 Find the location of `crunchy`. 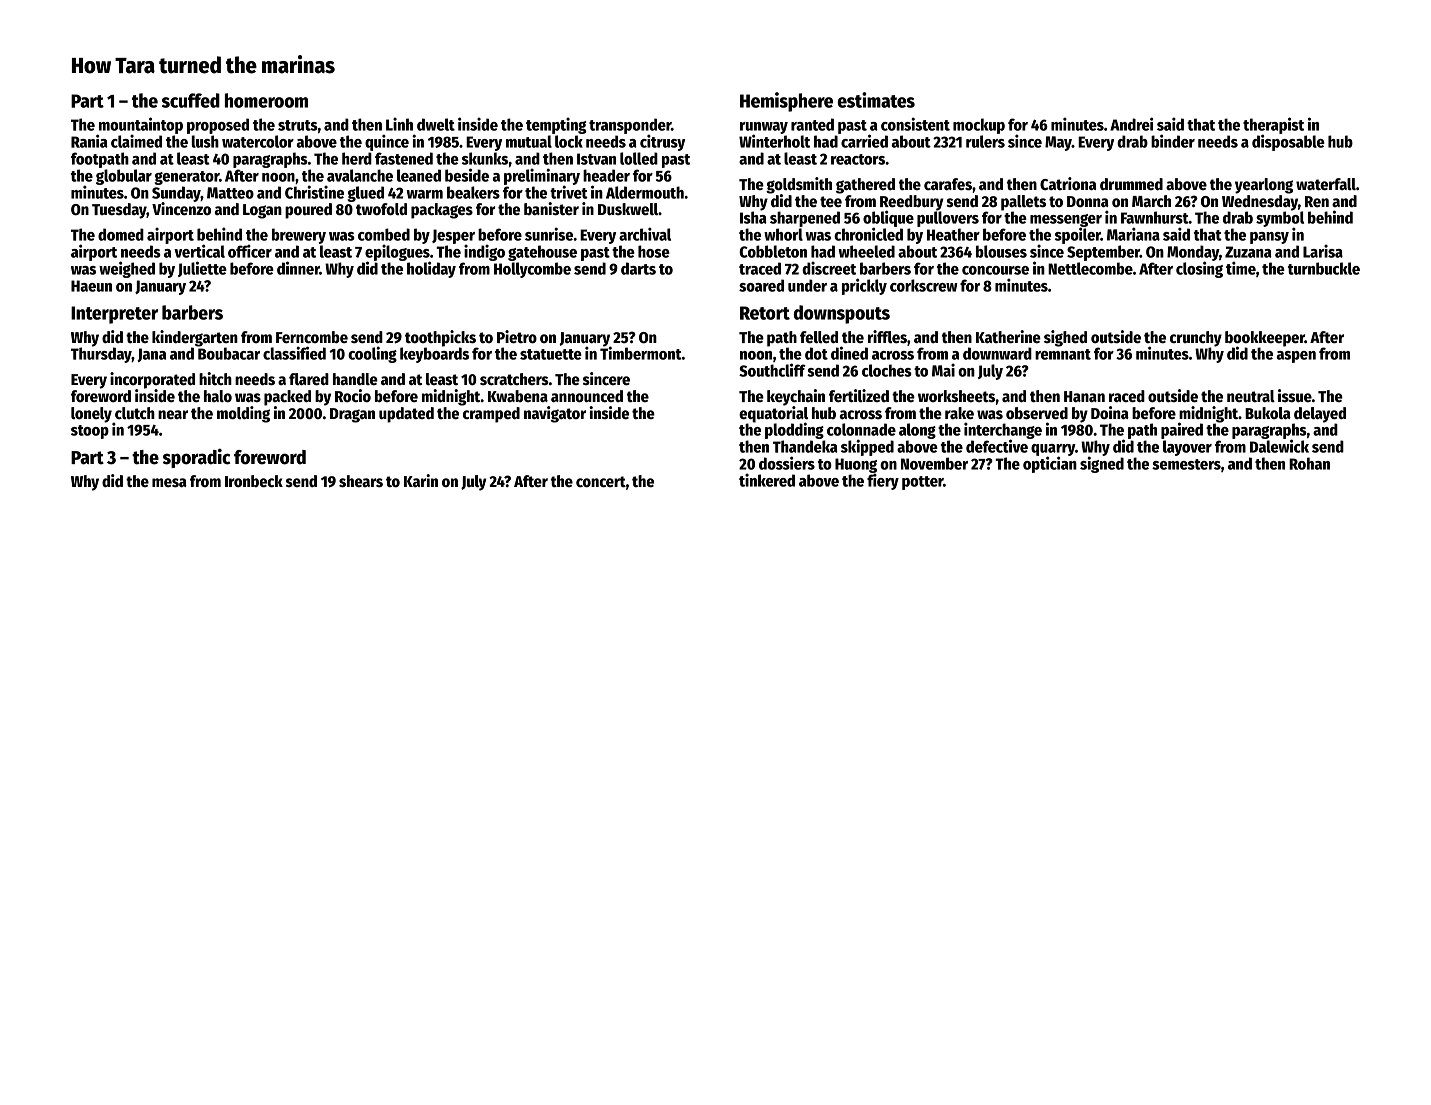

crunchy is located at coordinates (1196, 339).
